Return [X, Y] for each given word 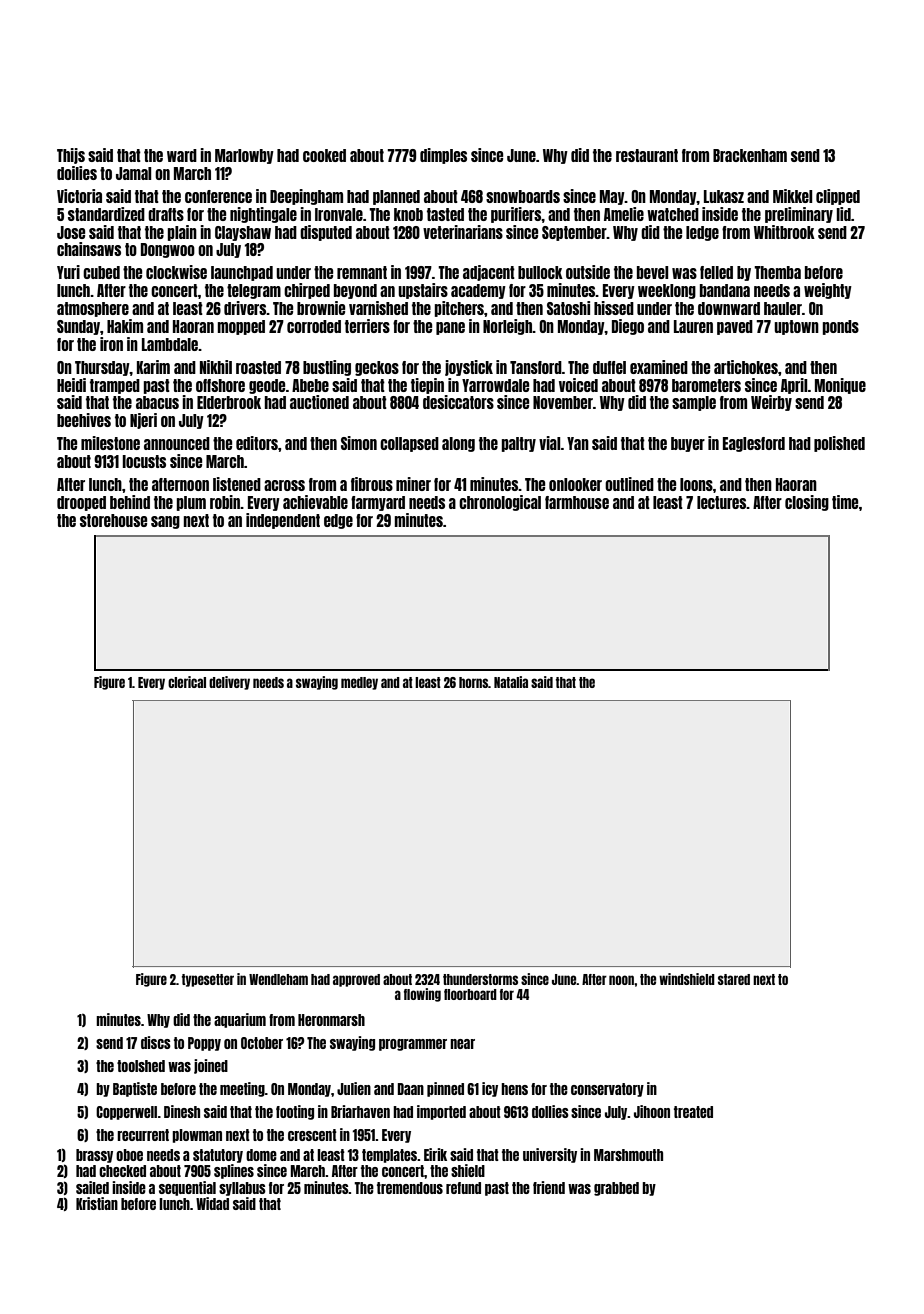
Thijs [71, 156]
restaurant [647, 155]
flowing [422, 995]
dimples [443, 156]
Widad [212, 1203]
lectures [722, 502]
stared [734, 979]
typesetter [208, 980]
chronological [500, 503]
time [845, 502]
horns [473, 682]
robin [225, 502]
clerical [187, 682]
